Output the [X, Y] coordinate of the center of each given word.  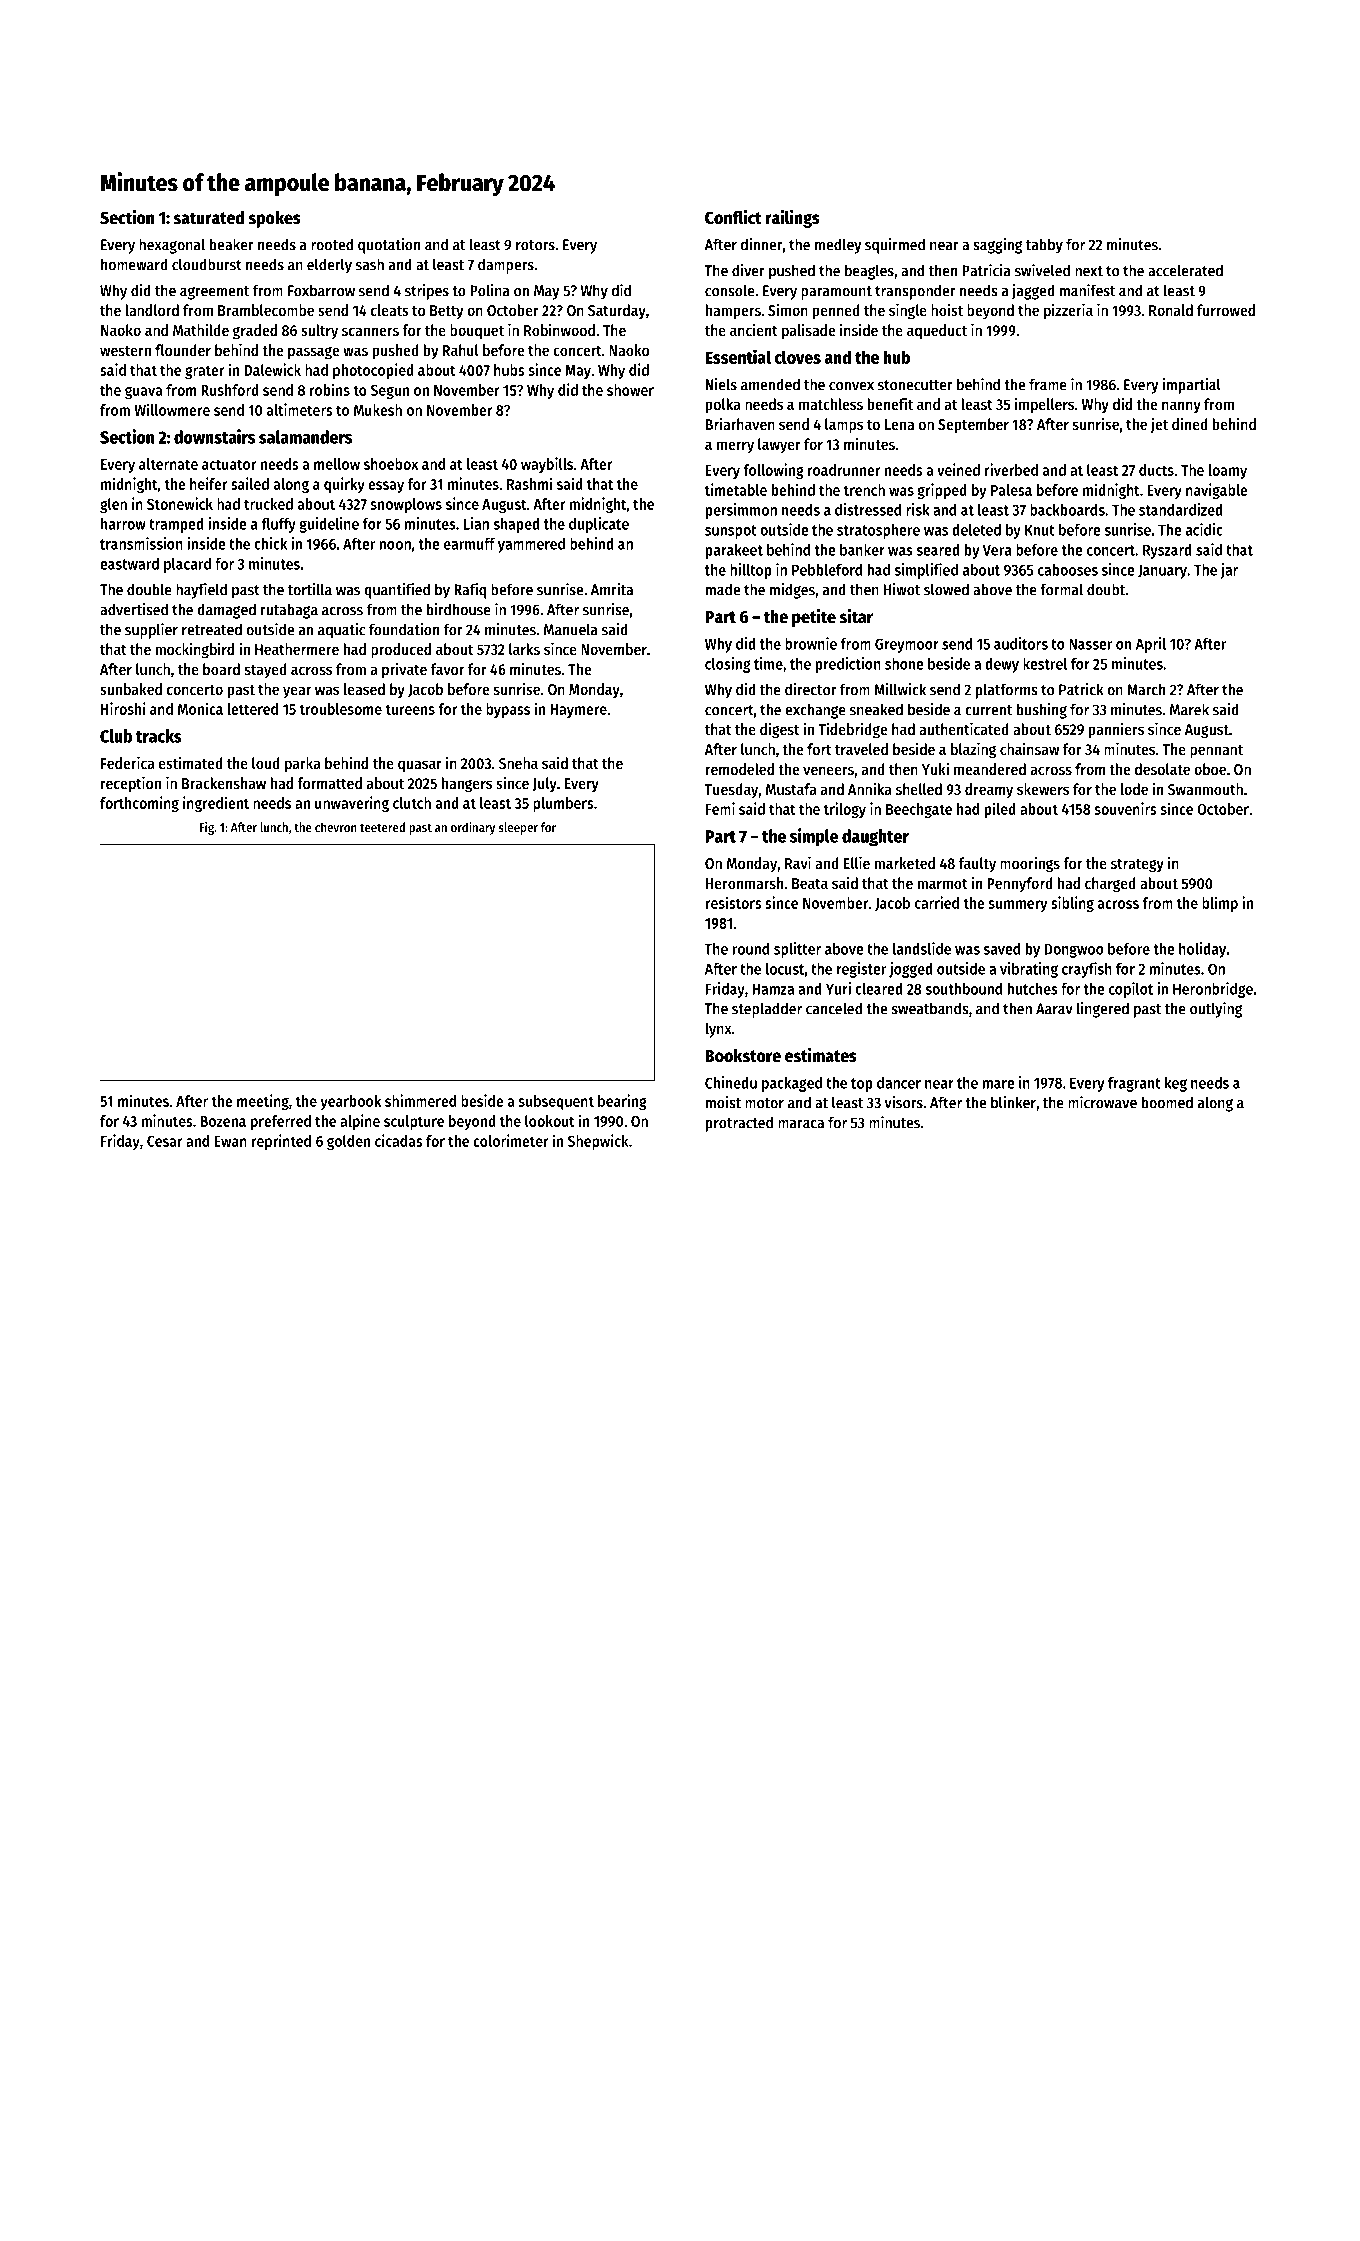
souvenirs [1125, 808]
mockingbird [195, 650]
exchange [815, 711]
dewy [1002, 665]
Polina [490, 290]
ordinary [473, 828]
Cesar [165, 1141]
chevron [336, 827]
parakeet [734, 551]
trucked [268, 504]
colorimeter [511, 1140]
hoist [947, 310]
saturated [209, 218]
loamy [1227, 471]
